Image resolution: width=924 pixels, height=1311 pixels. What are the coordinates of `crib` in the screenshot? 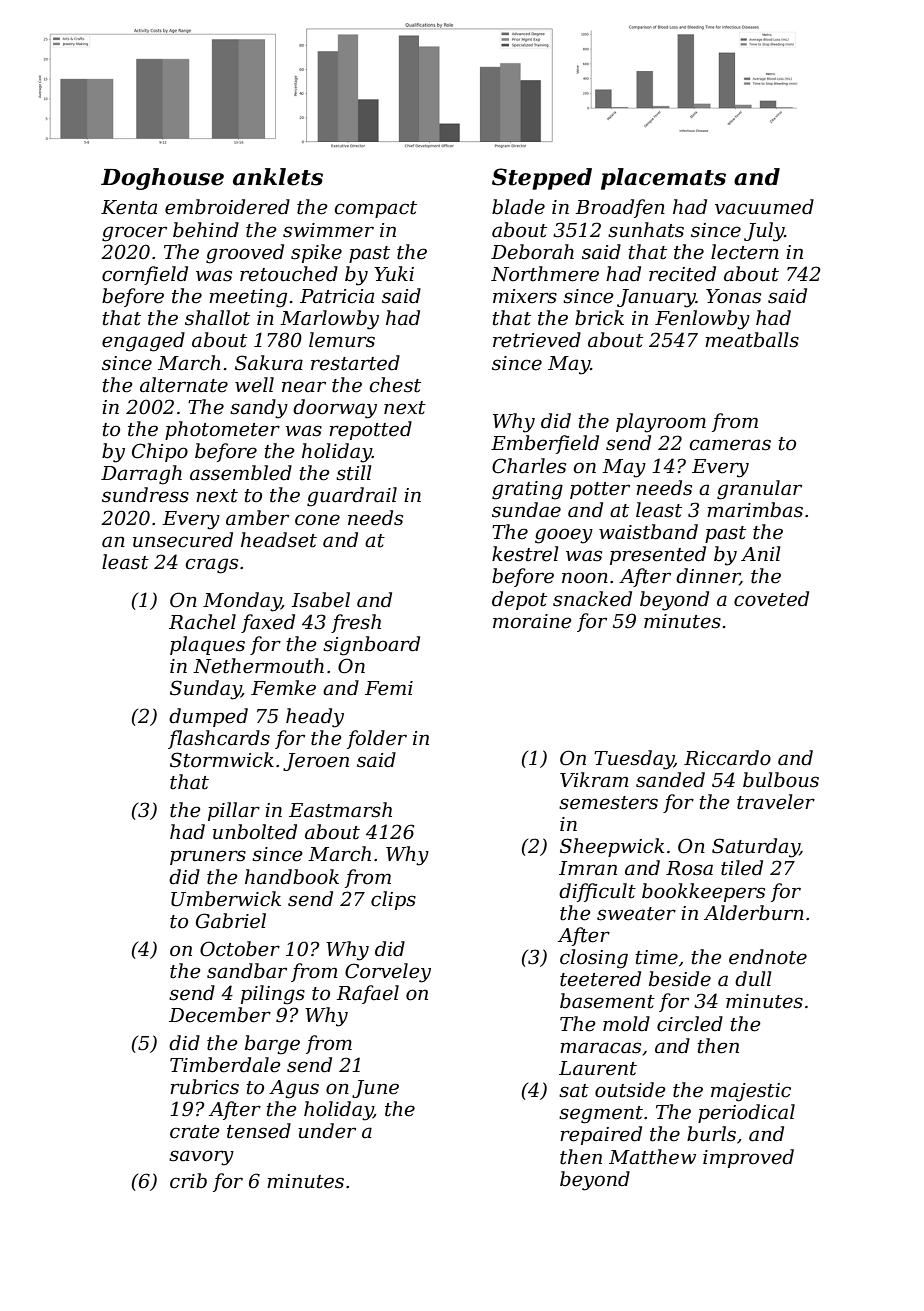 It's located at (188, 1181).
